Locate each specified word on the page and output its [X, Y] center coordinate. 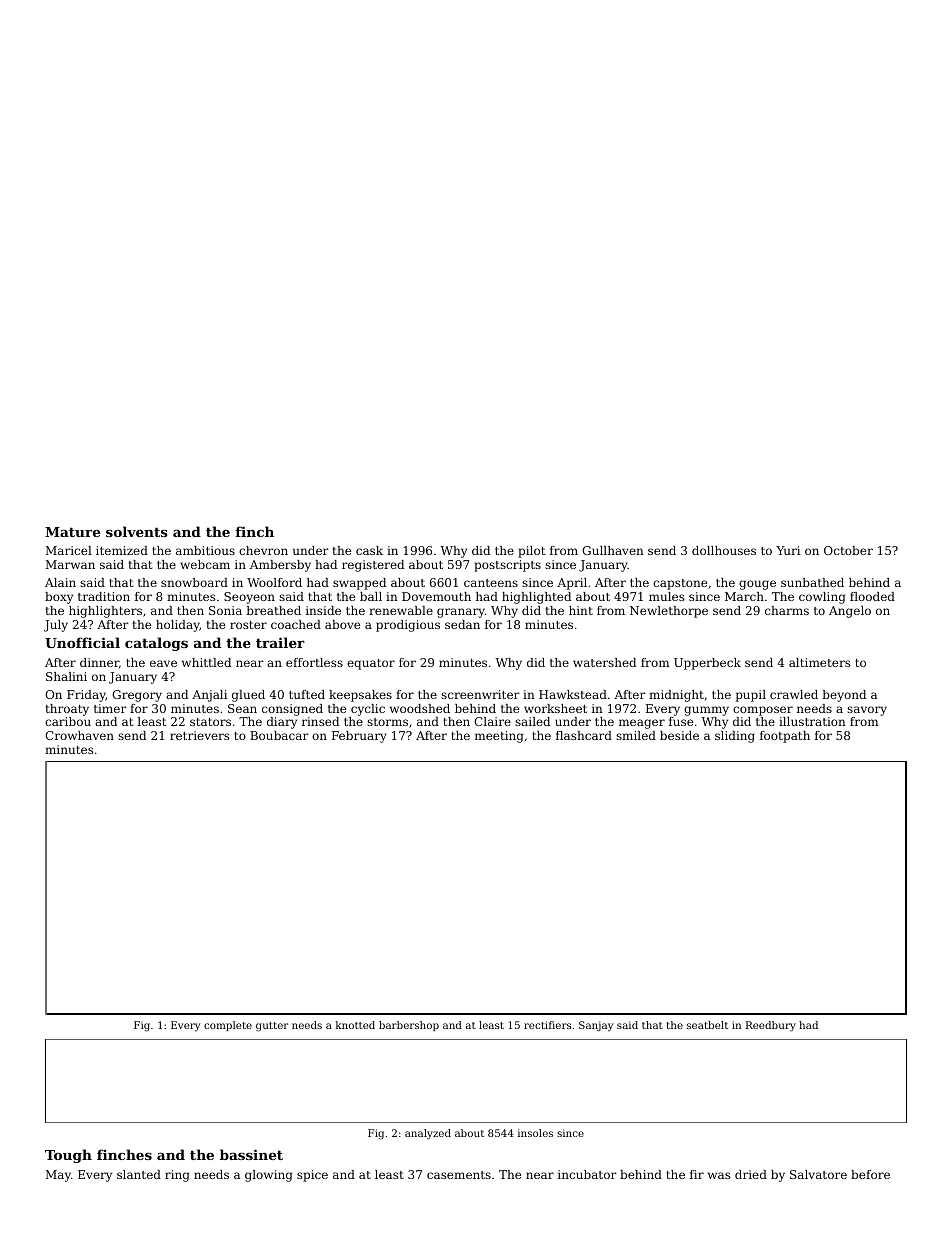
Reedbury [771, 1026]
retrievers [200, 735]
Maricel [68, 550]
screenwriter [480, 694]
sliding [735, 737]
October [848, 550]
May [58, 1176]
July [56, 626]
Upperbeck [707, 664]
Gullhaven [613, 550]
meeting [499, 737]
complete [228, 1026]
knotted [355, 1025]
